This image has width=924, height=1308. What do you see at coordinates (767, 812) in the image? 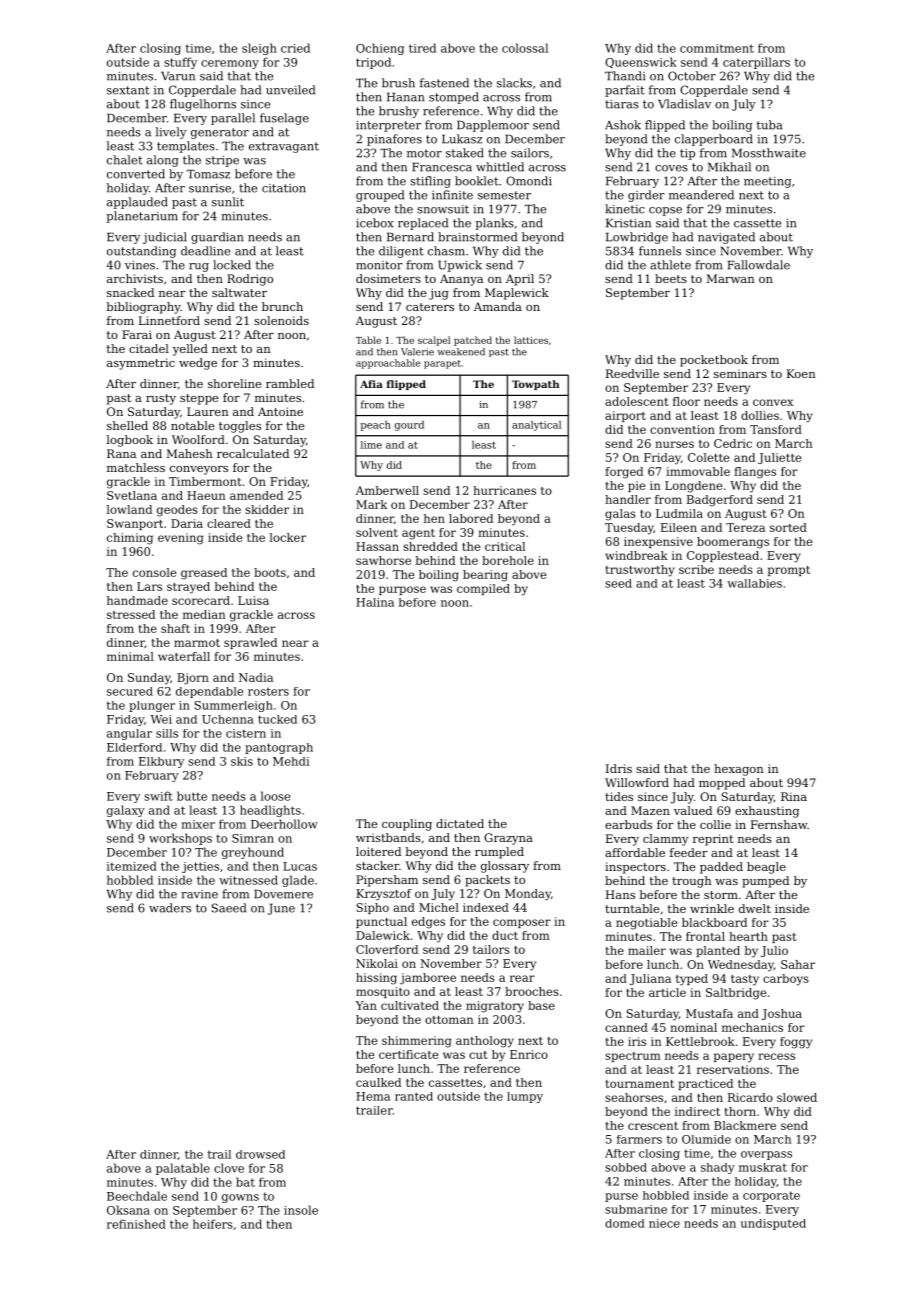
I see `exhausting` at bounding box center [767, 812].
